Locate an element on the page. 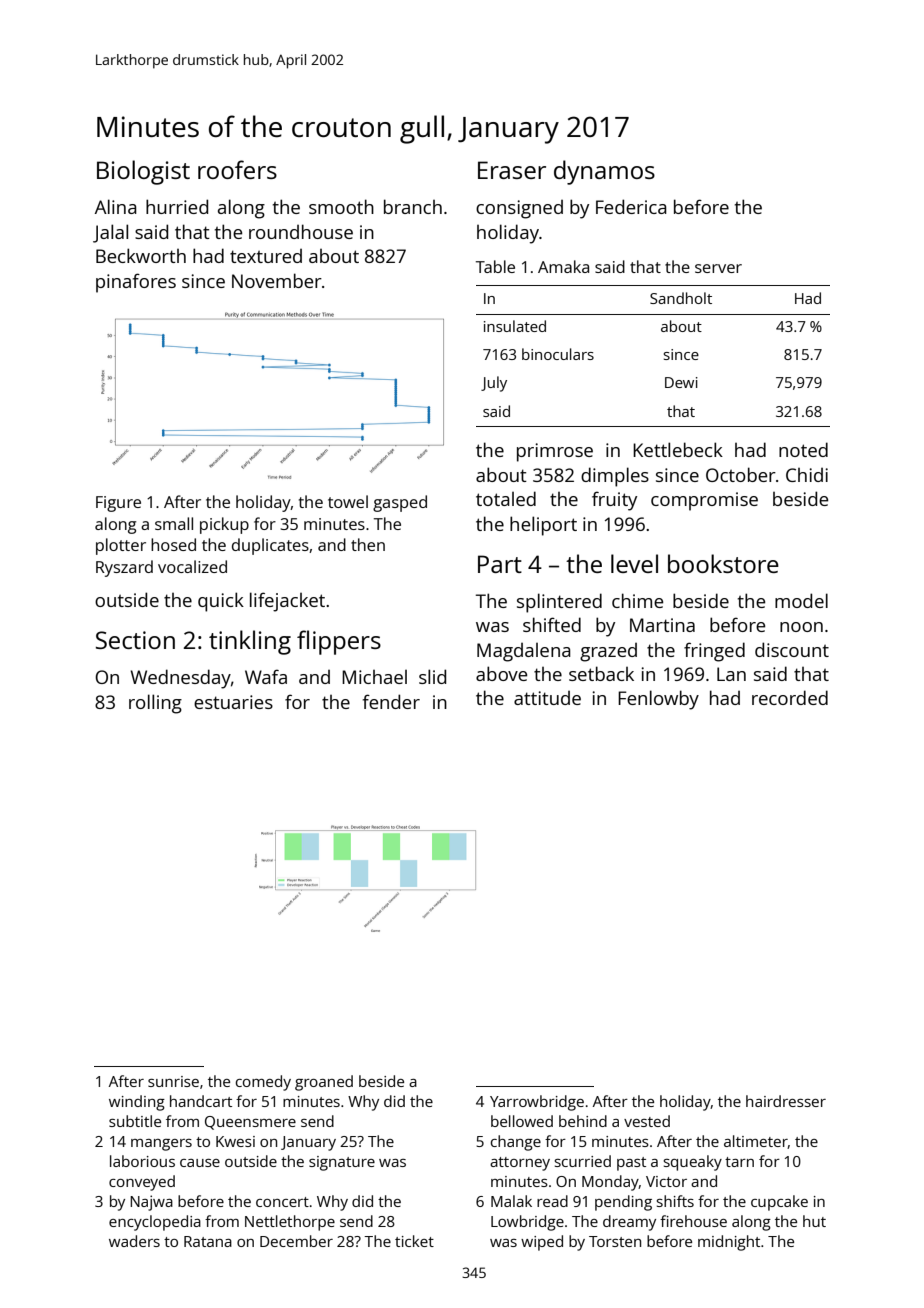 Image resolution: width=924 pixels, height=1308 pixels. sunrise is located at coordinates (173, 1081).
